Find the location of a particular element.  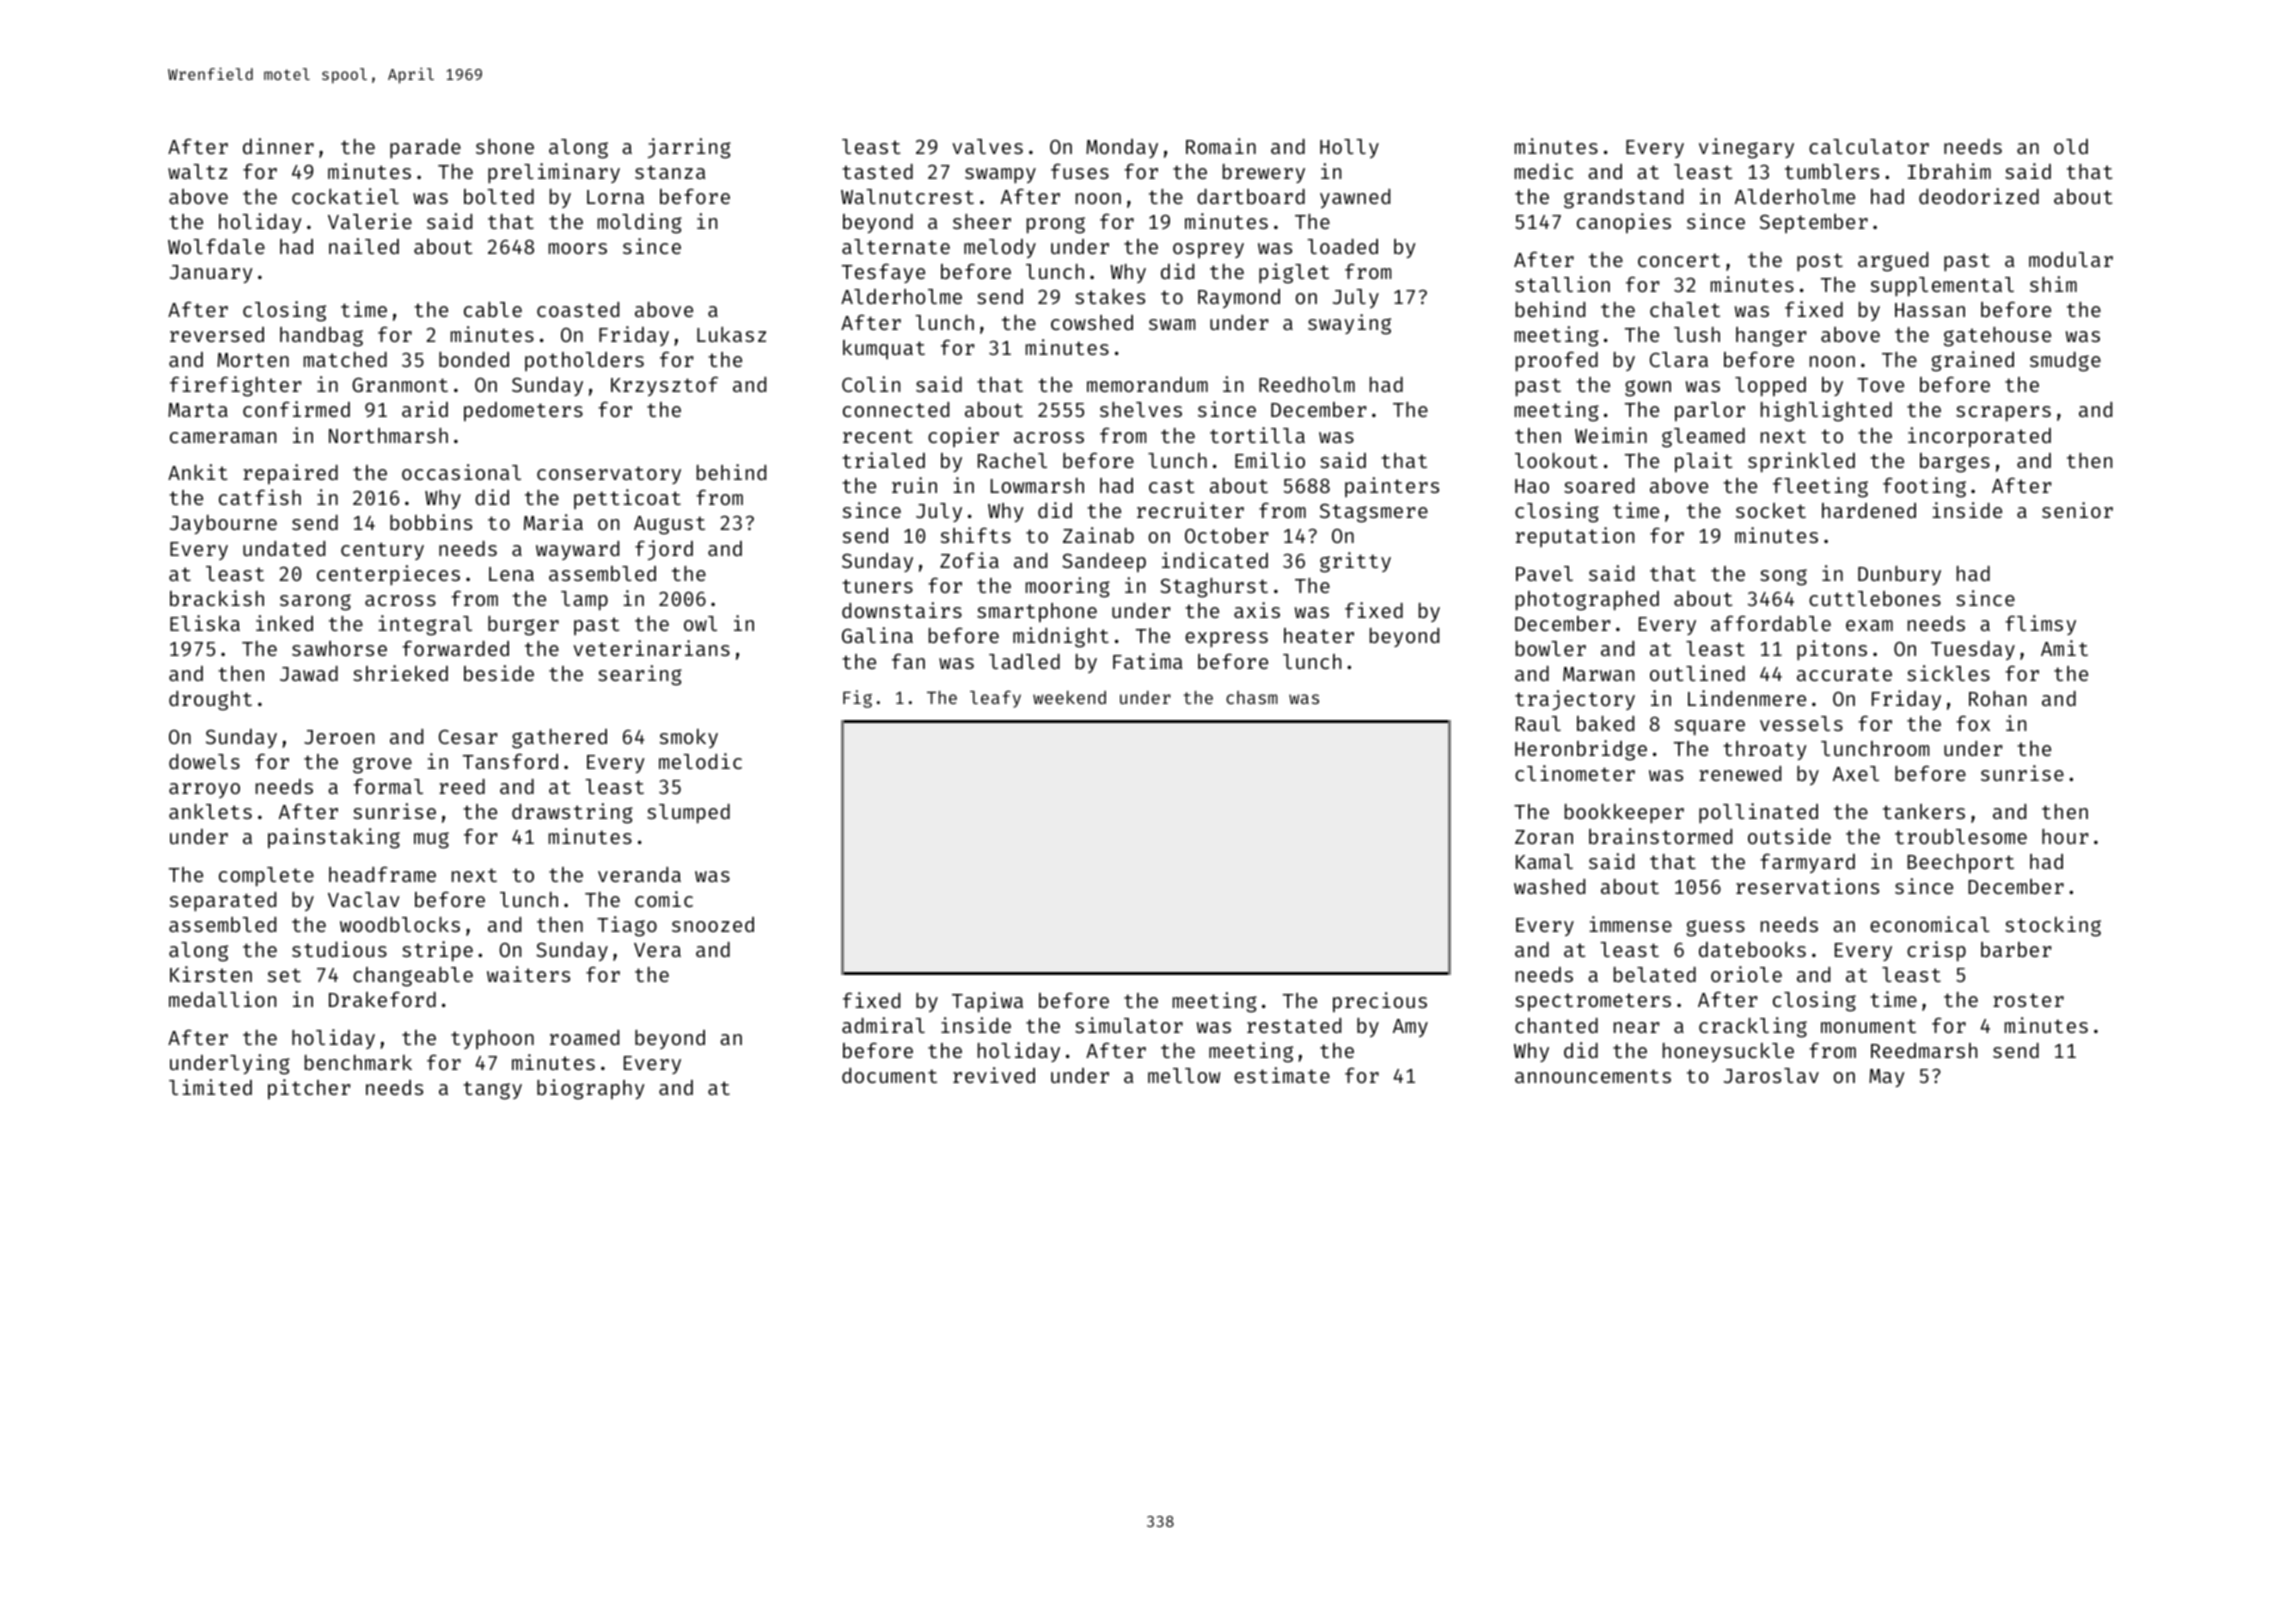

soared is located at coordinates (1599, 485).
